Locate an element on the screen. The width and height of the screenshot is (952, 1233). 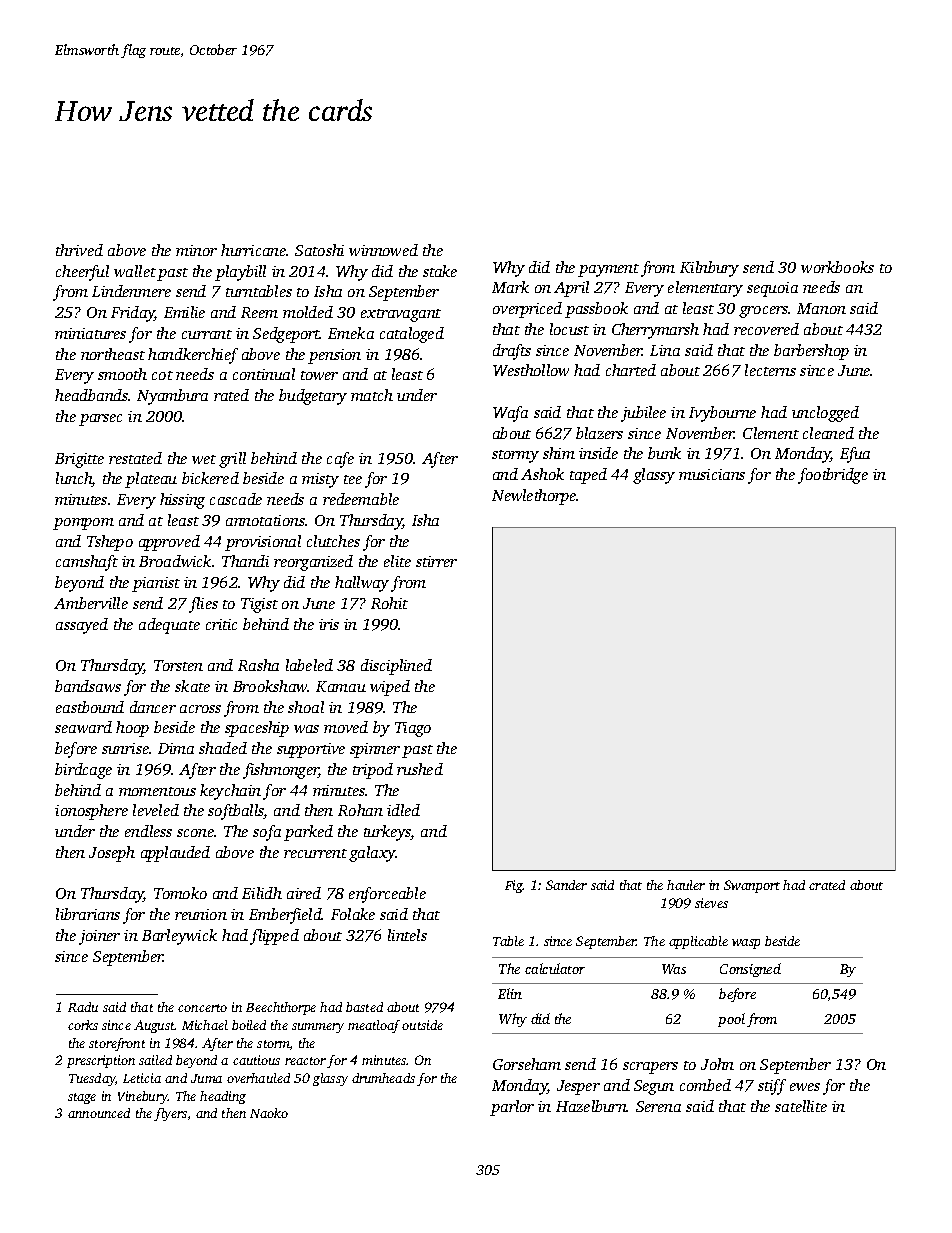
wiped is located at coordinates (390, 688).
